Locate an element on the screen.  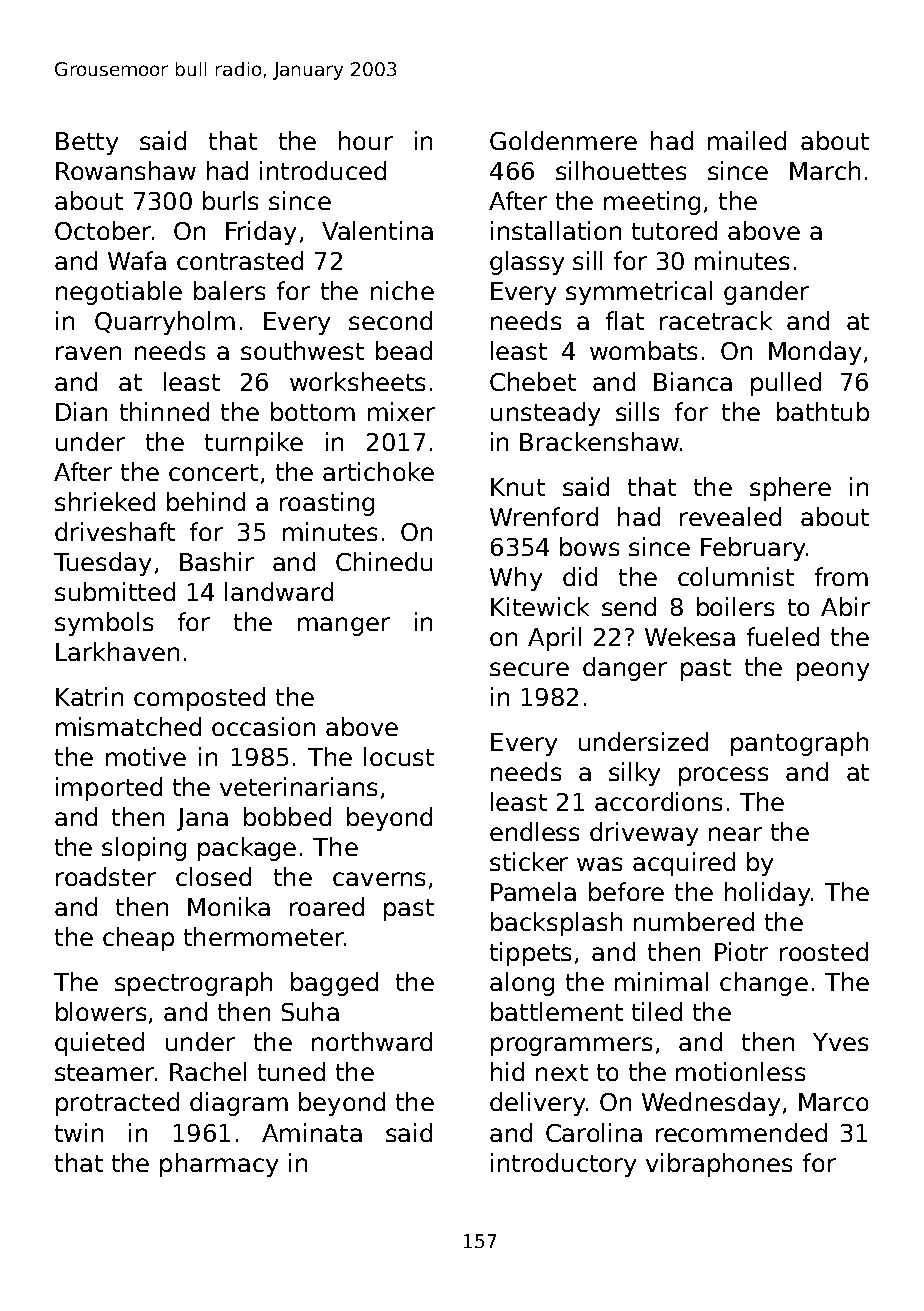
bows is located at coordinates (589, 546).
